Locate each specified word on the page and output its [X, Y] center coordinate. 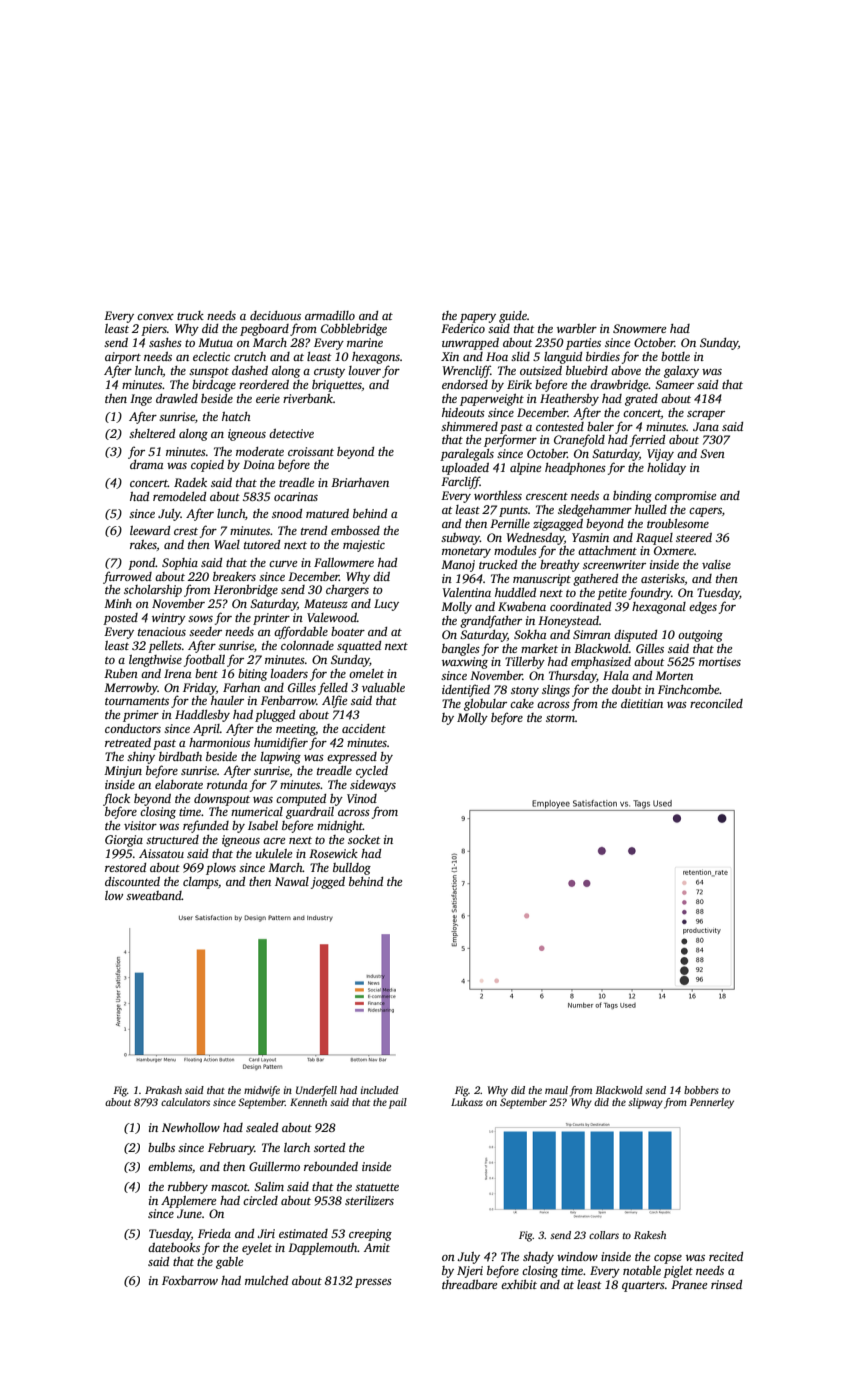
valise [716, 564]
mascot [229, 1187]
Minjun [123, 772]
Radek [190, 482]
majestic [364, 546]
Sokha [530, 634]
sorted [329, 1147]
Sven [712, 453]
